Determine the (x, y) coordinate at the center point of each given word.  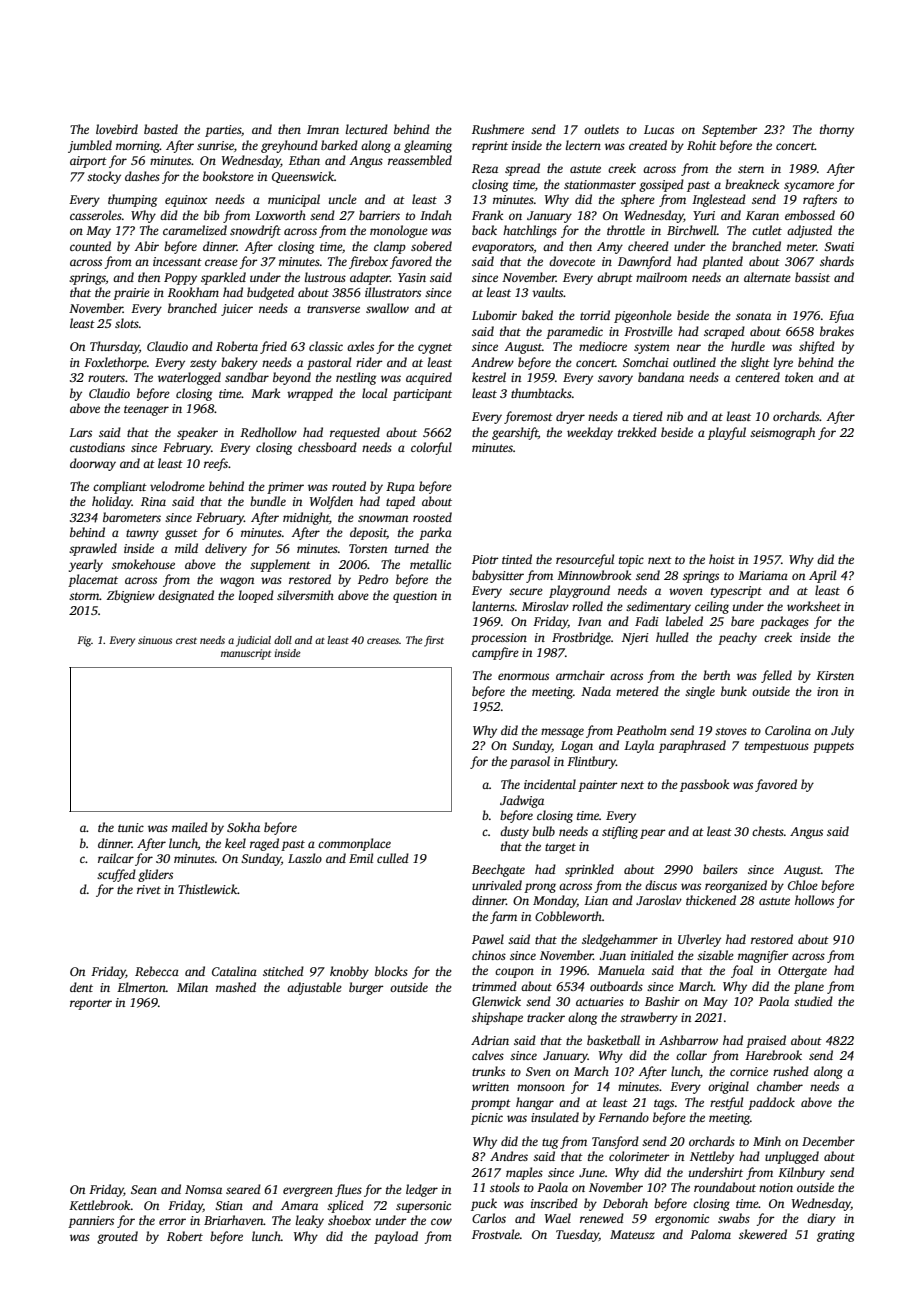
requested (355, 433)
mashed (236, 987)
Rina (153, 501)
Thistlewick (208, 889)
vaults (547, 292)
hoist (722, 559)
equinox (186, 201)
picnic (487, 1119)
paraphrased (692, 746)
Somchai (646, 362)
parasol (530, 762)
